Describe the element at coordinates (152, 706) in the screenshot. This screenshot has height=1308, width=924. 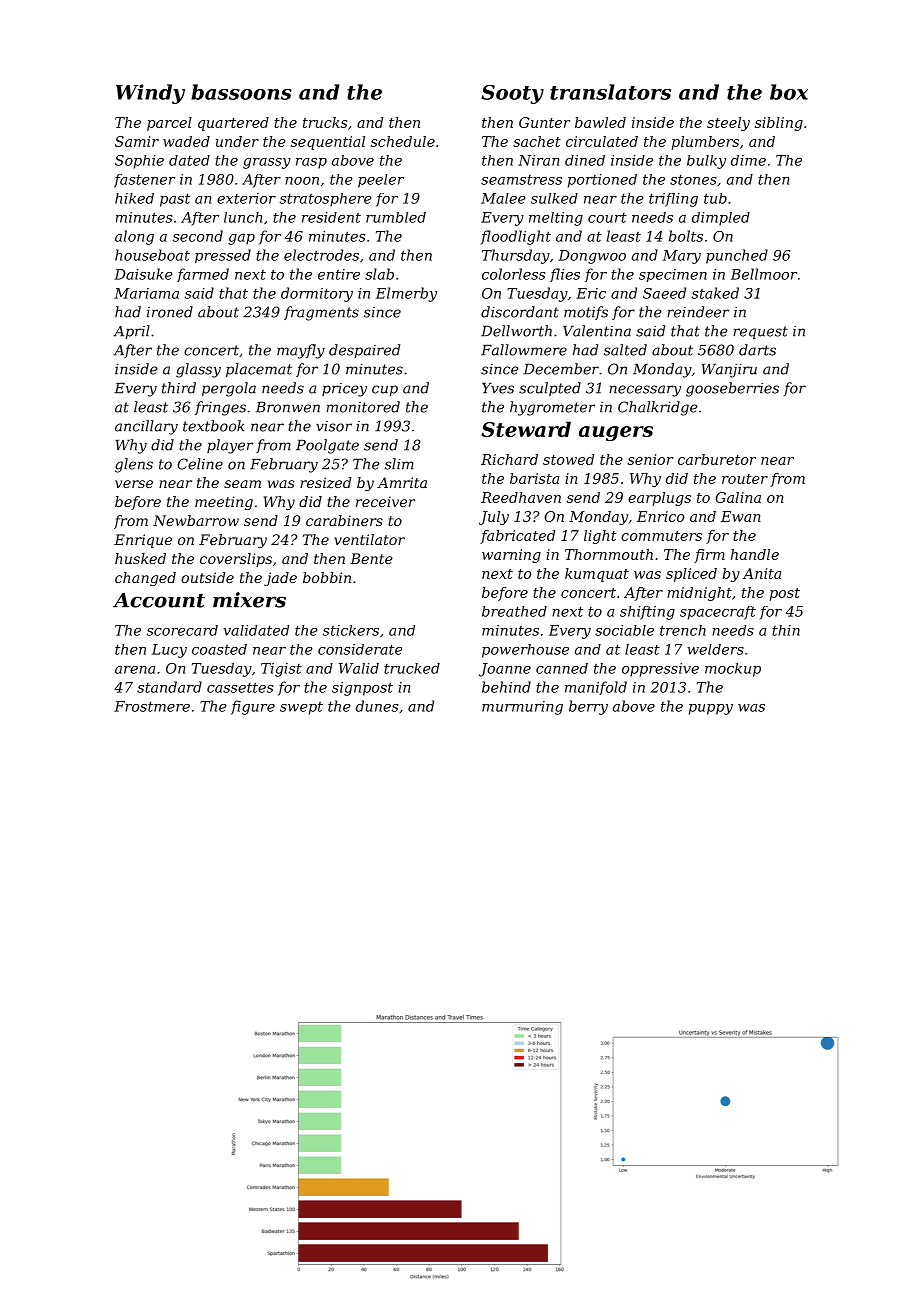
I see `Frostmere` at that location.
